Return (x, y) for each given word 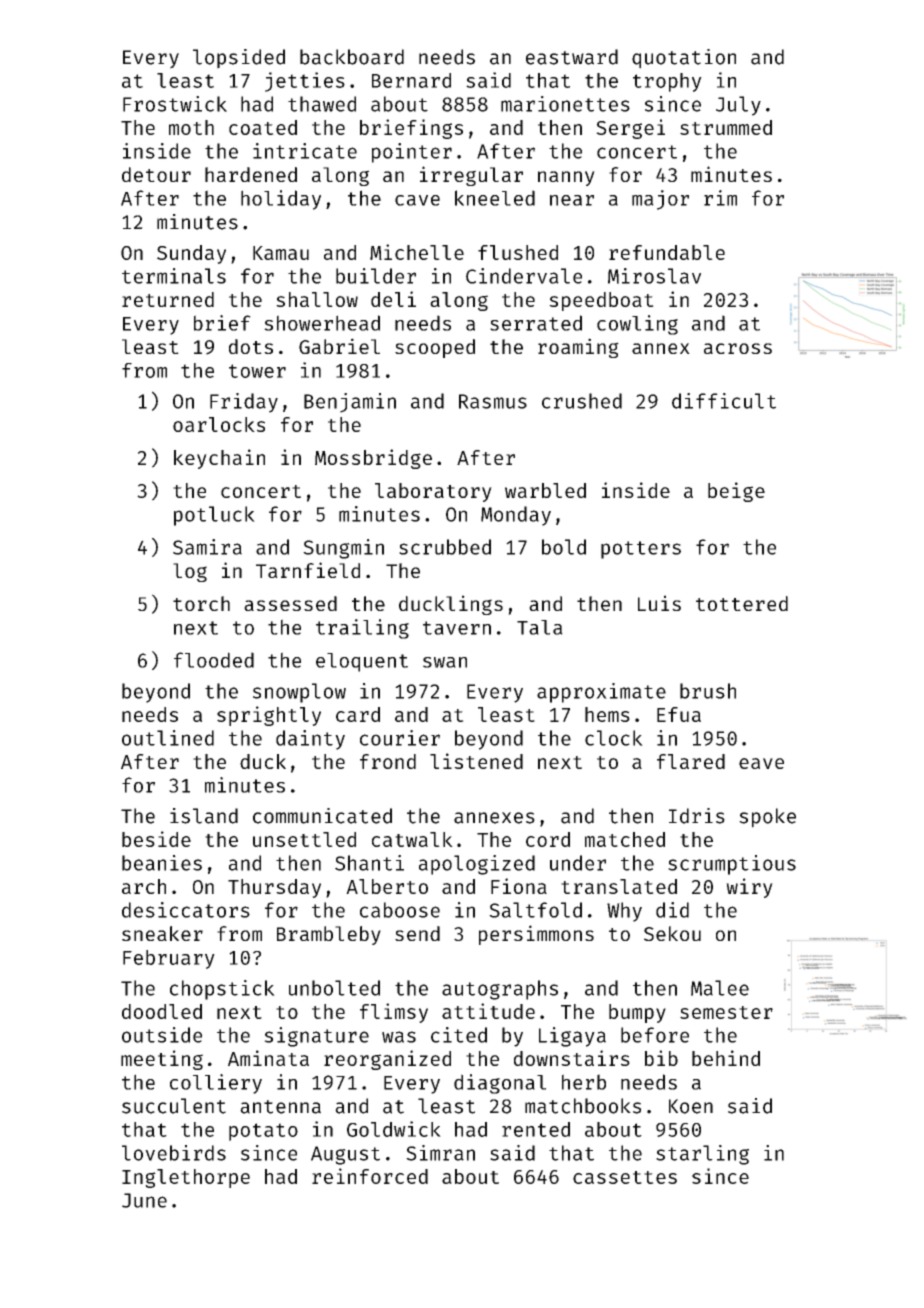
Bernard (411, 80)
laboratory (433, 492)
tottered (742, 603)
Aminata (268, 1058)
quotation (684, 59)
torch (201, 603)
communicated (322, 816)
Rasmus (493, 401)
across (738, 348)
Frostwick (175, 104)
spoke (767, 818)
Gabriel (339, 346)
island (204, 816)
